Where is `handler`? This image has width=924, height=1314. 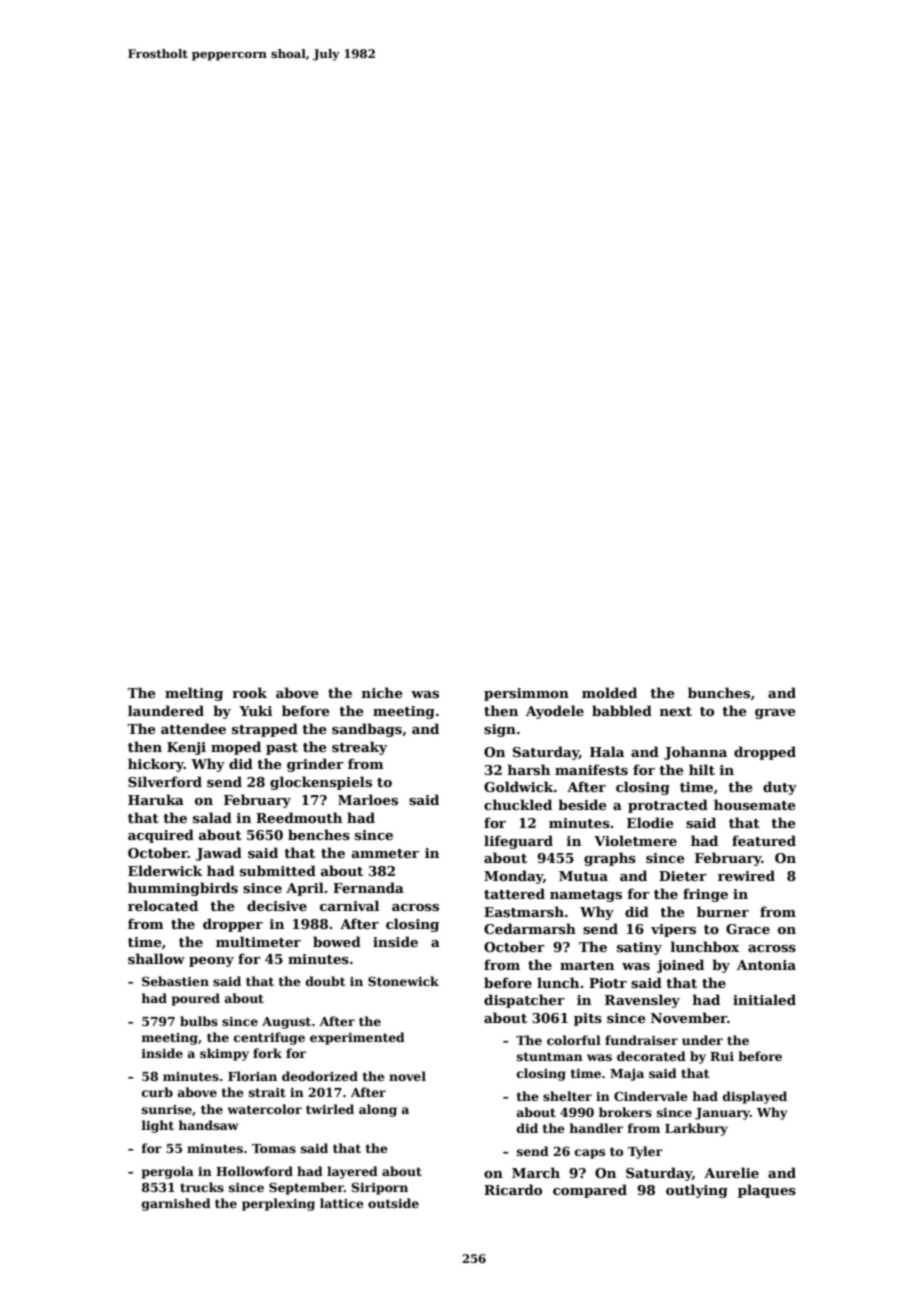
handler is located at coordinates (596, 1128).
